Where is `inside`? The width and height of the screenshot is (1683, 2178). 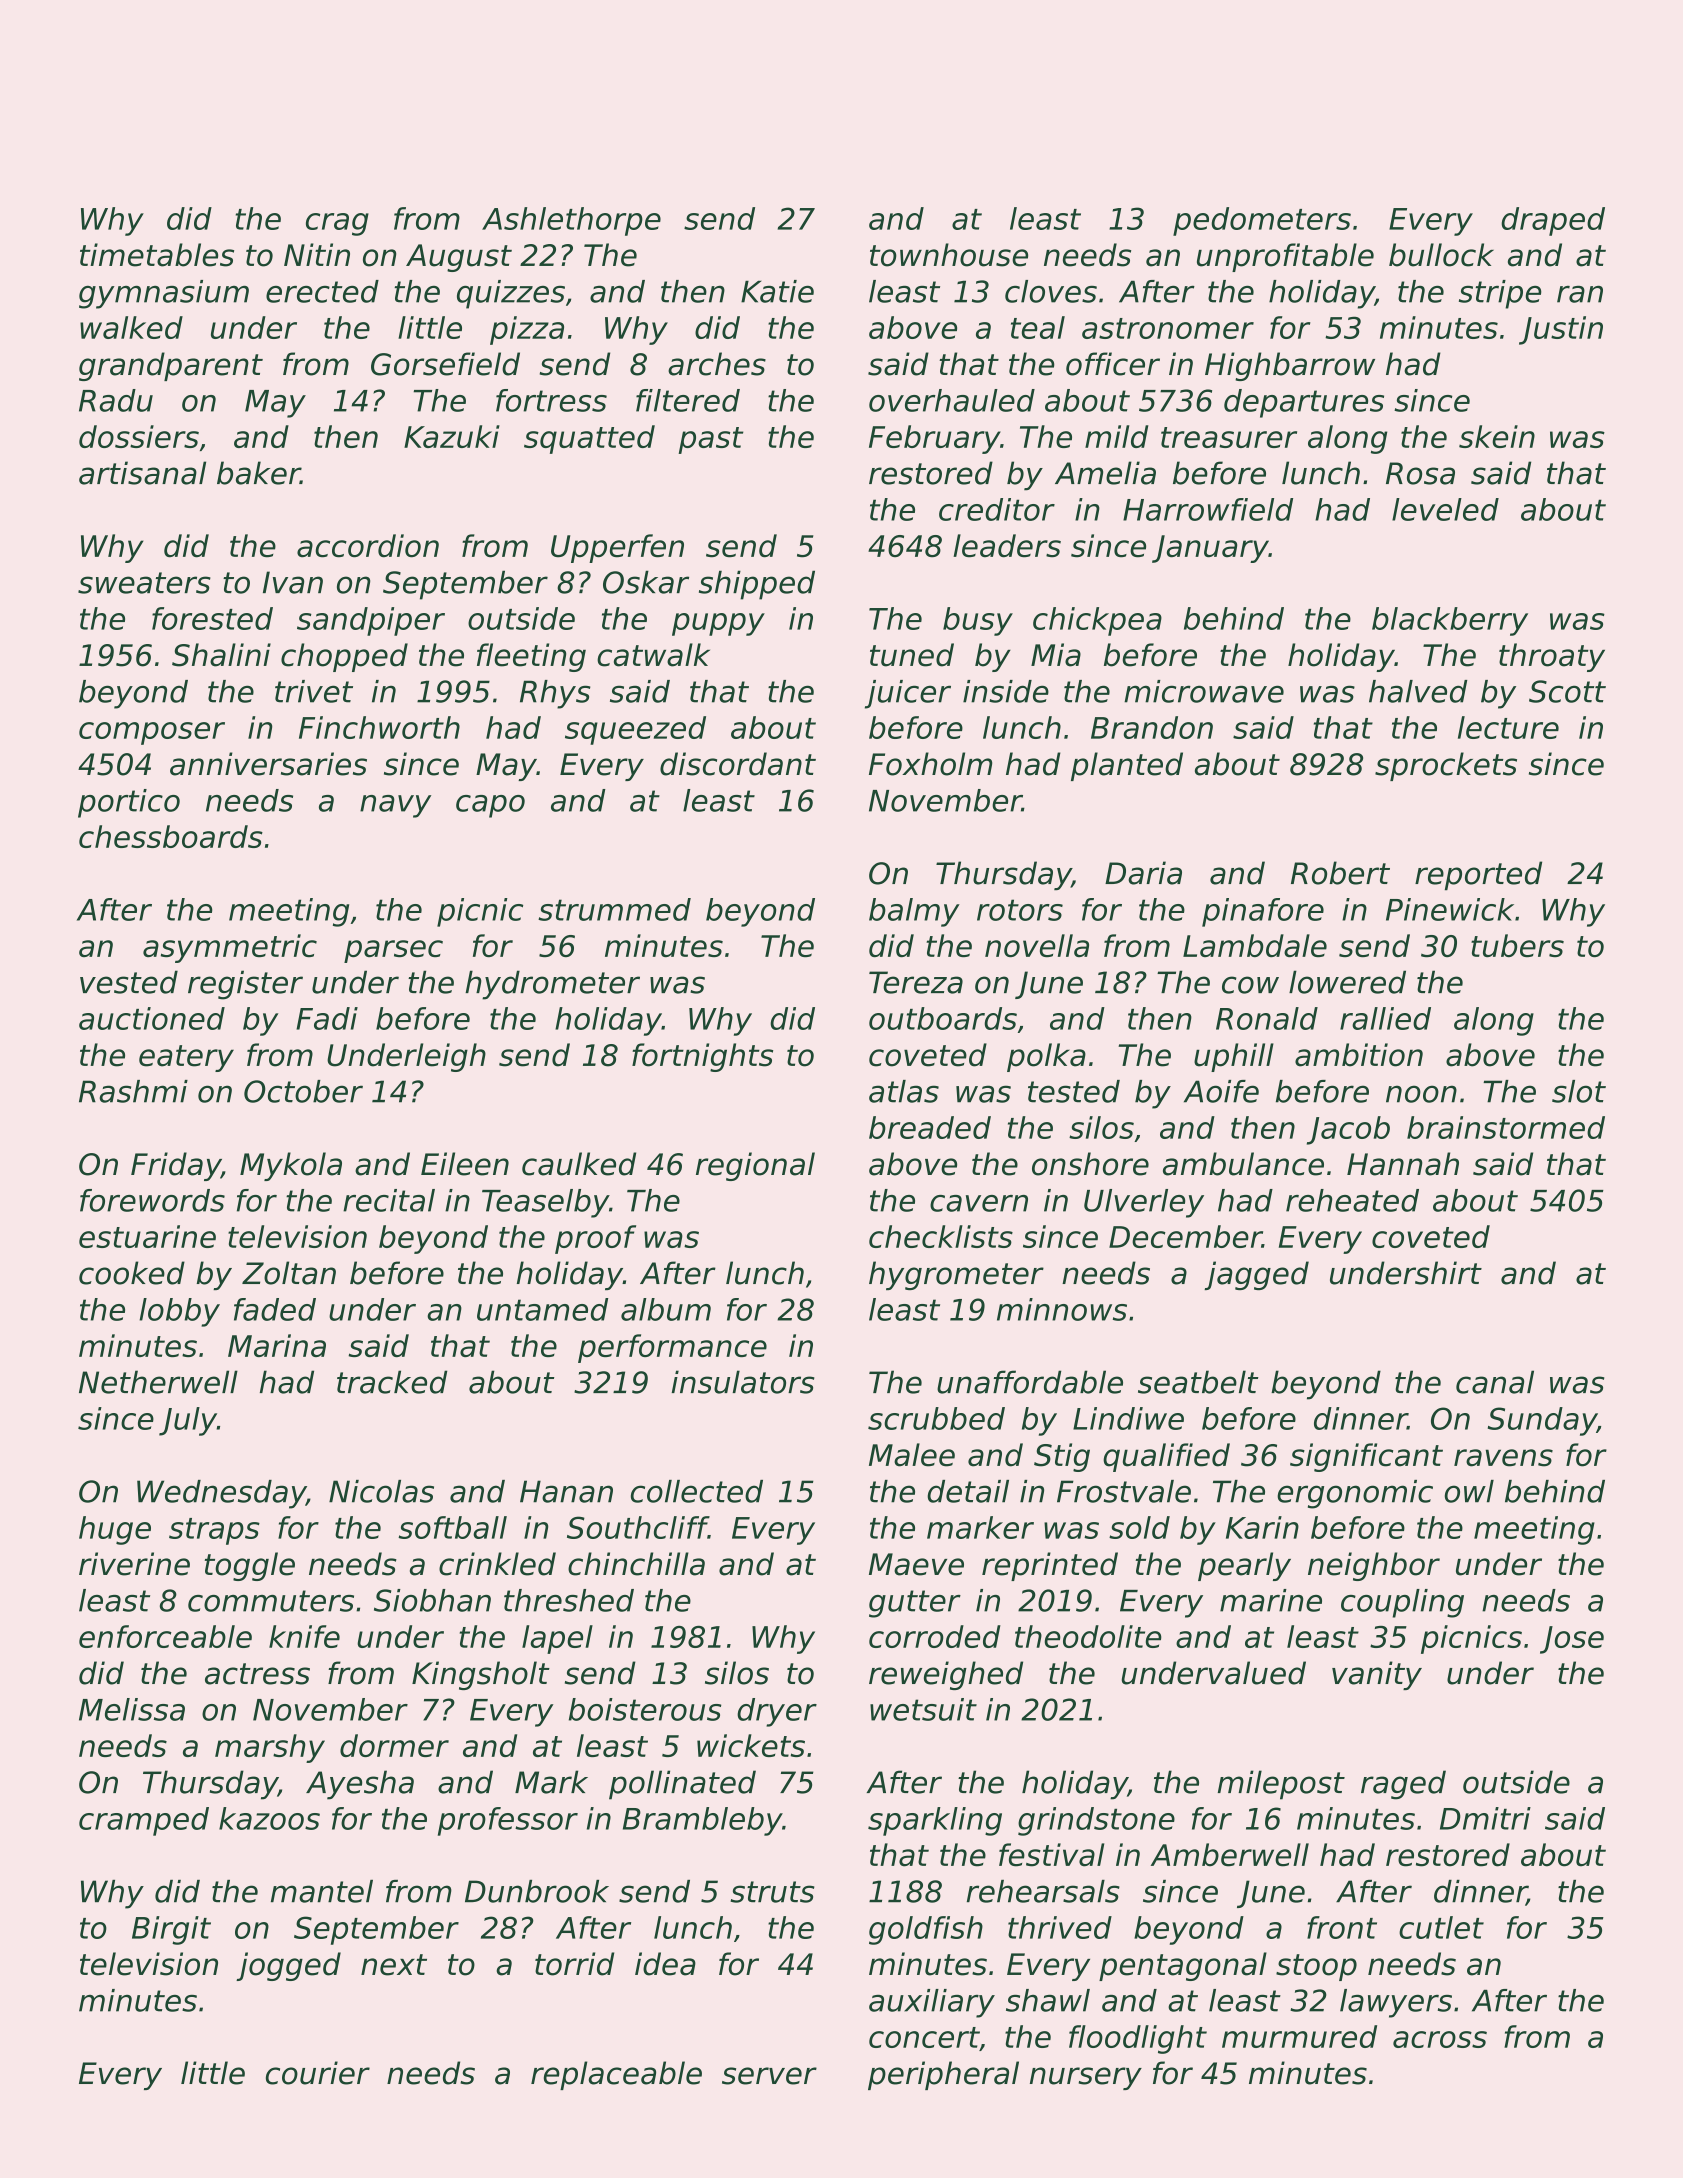
inside is located at coordinates (1006, 691).
